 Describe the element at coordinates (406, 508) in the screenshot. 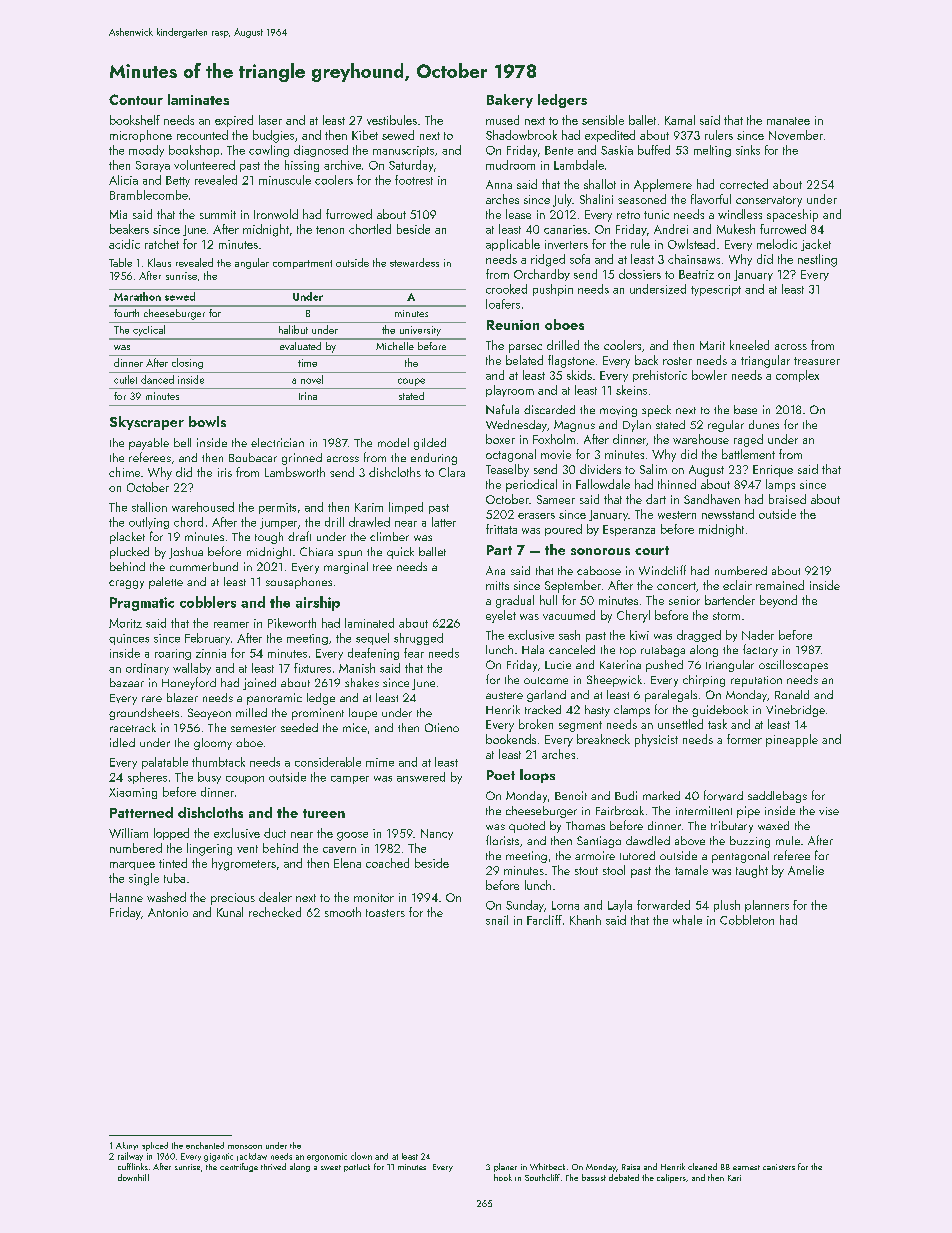

I see `limped` at that location.
